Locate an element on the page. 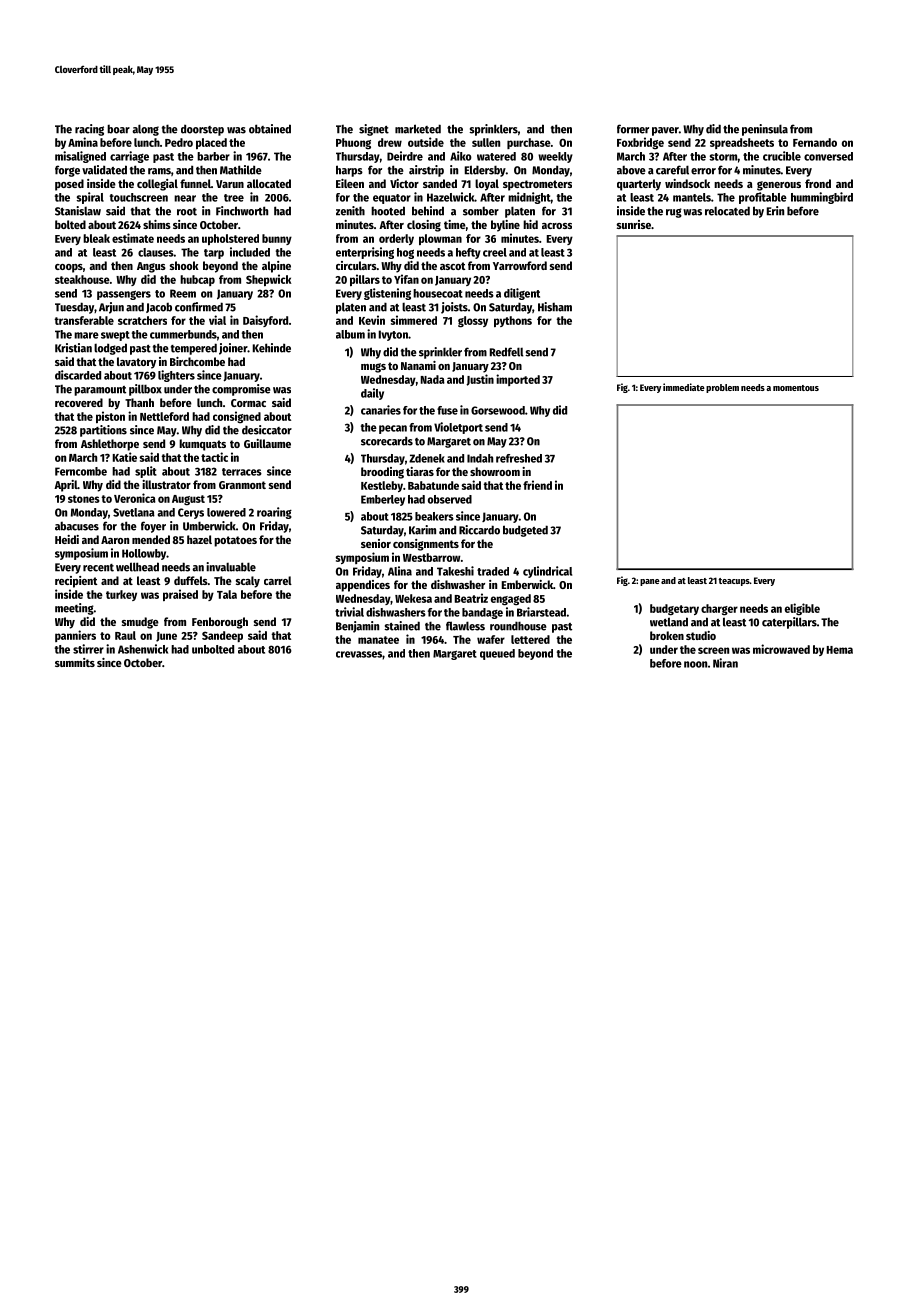 This image has width=908, height=1316. Ashlethorpe is located at coordinates (110, 445).
